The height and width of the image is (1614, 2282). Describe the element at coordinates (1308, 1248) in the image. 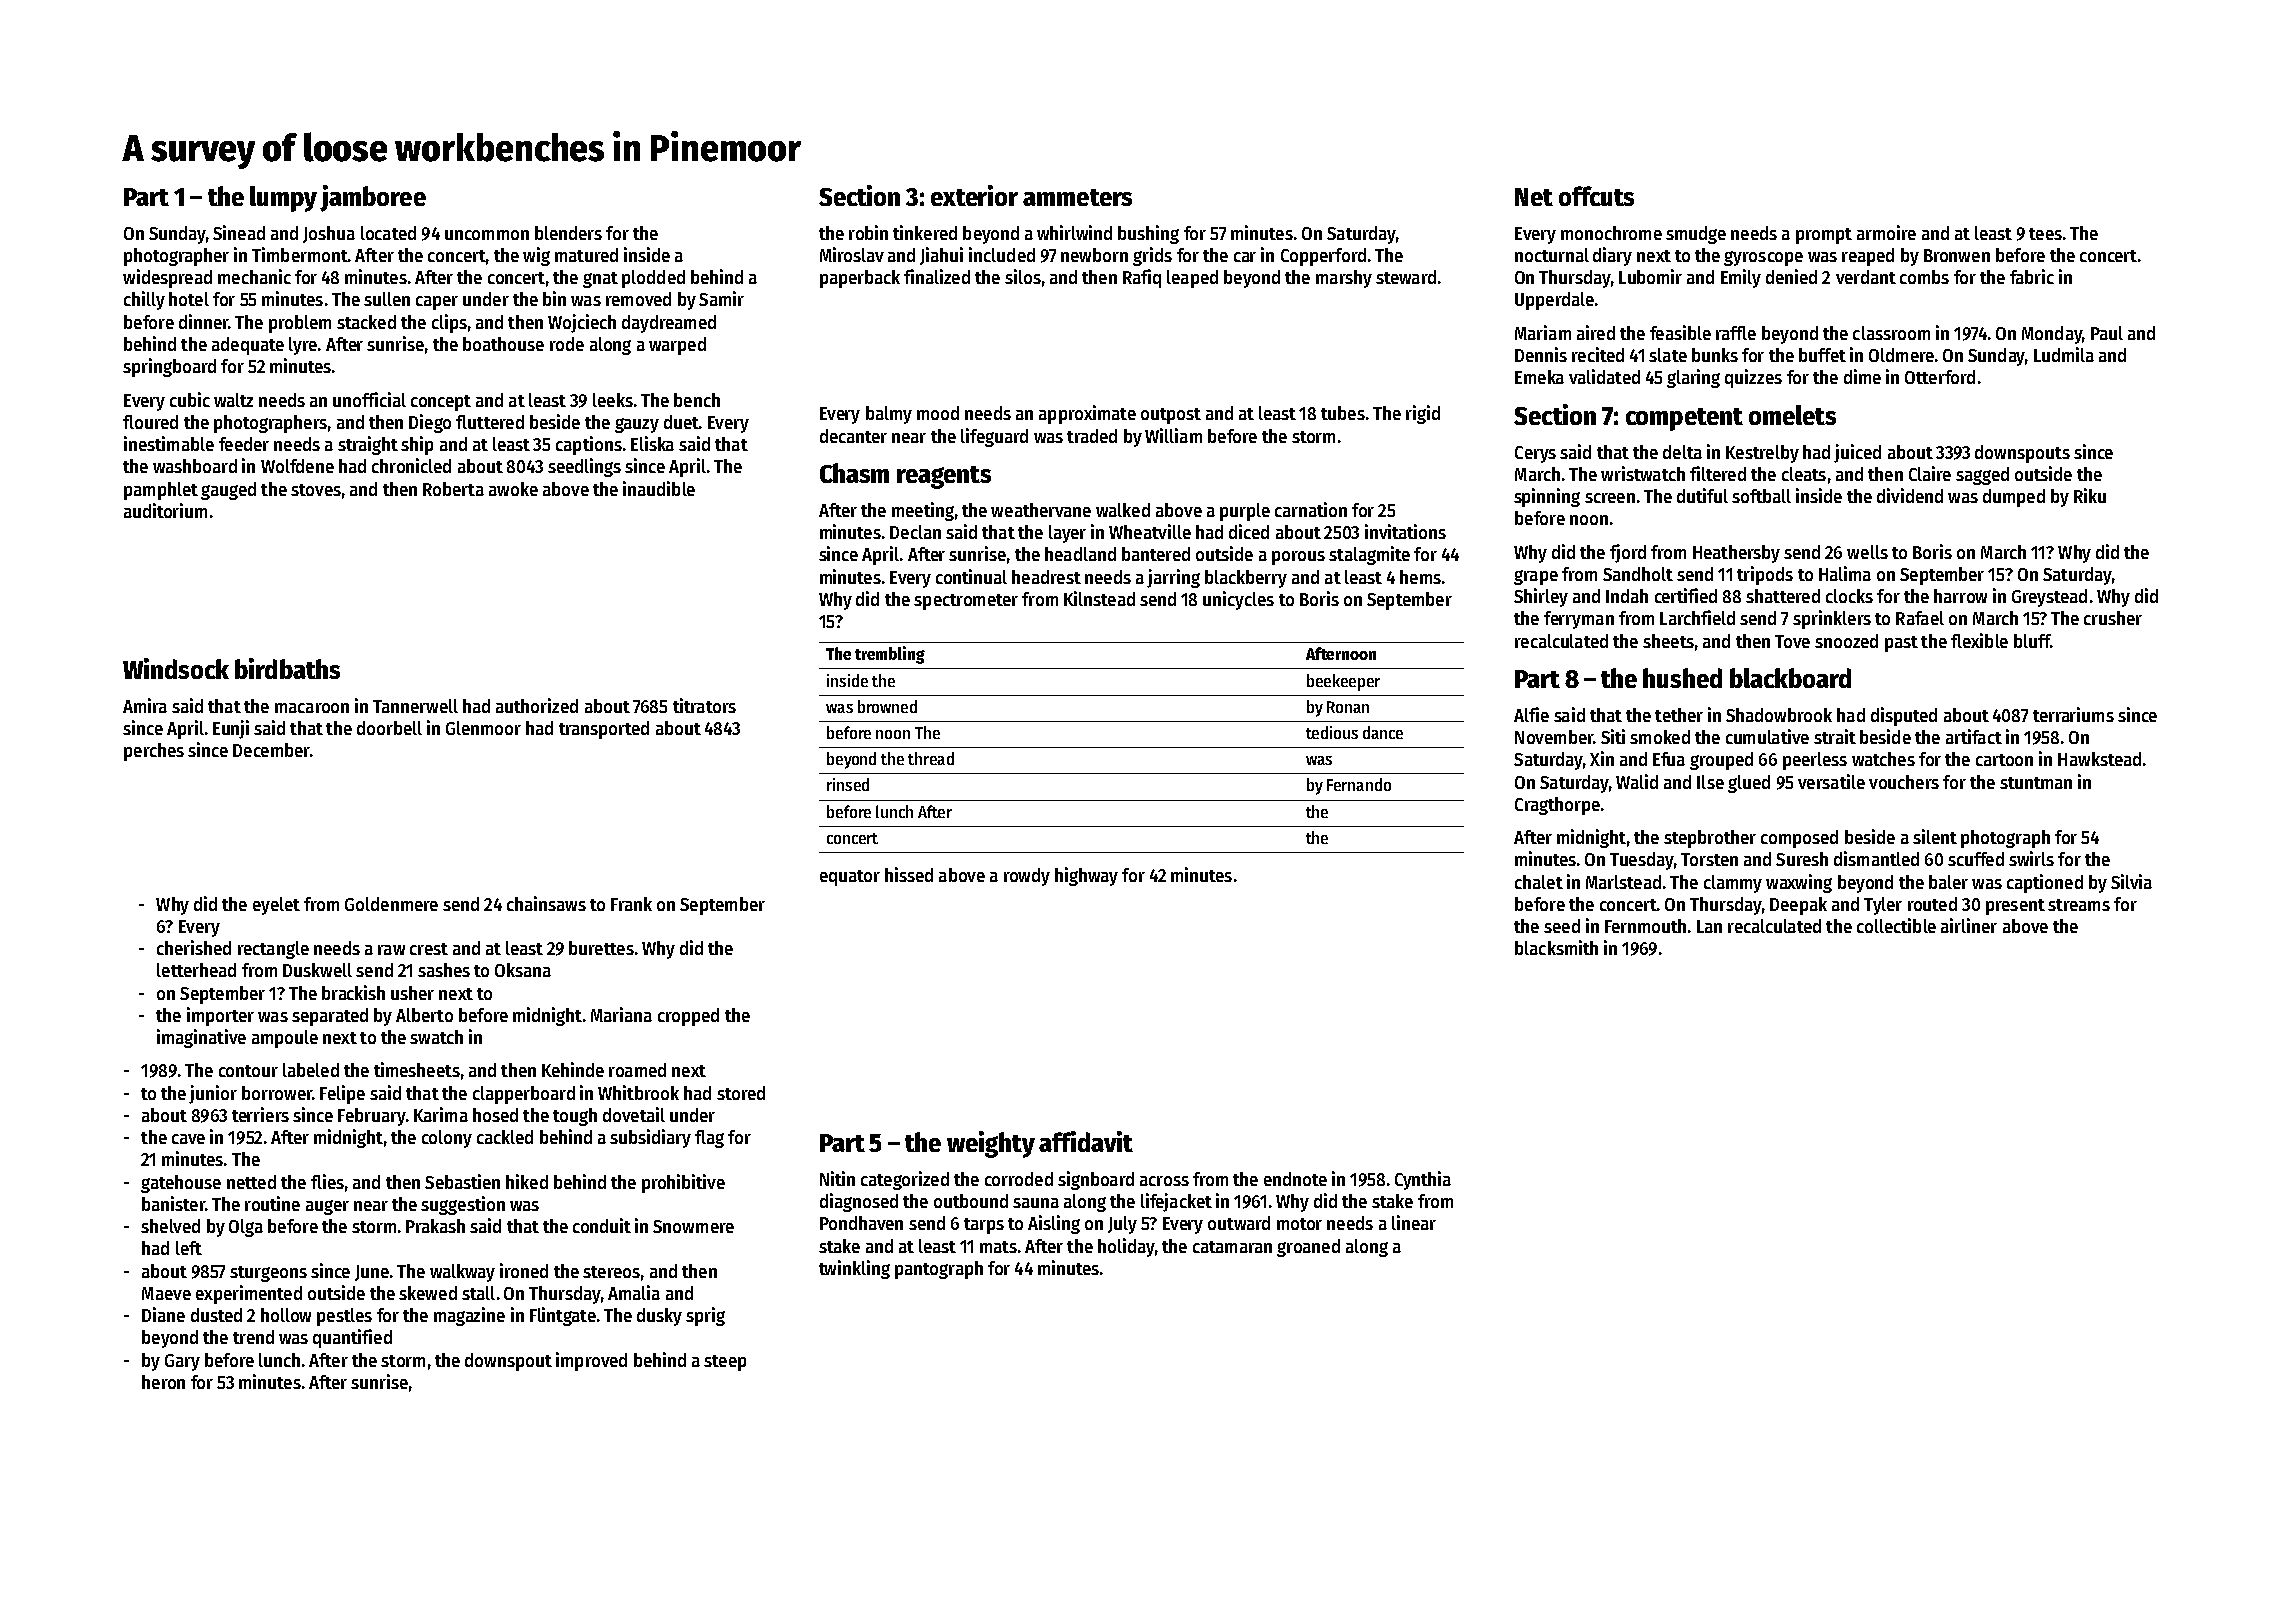

I see `groaned` at that location.
